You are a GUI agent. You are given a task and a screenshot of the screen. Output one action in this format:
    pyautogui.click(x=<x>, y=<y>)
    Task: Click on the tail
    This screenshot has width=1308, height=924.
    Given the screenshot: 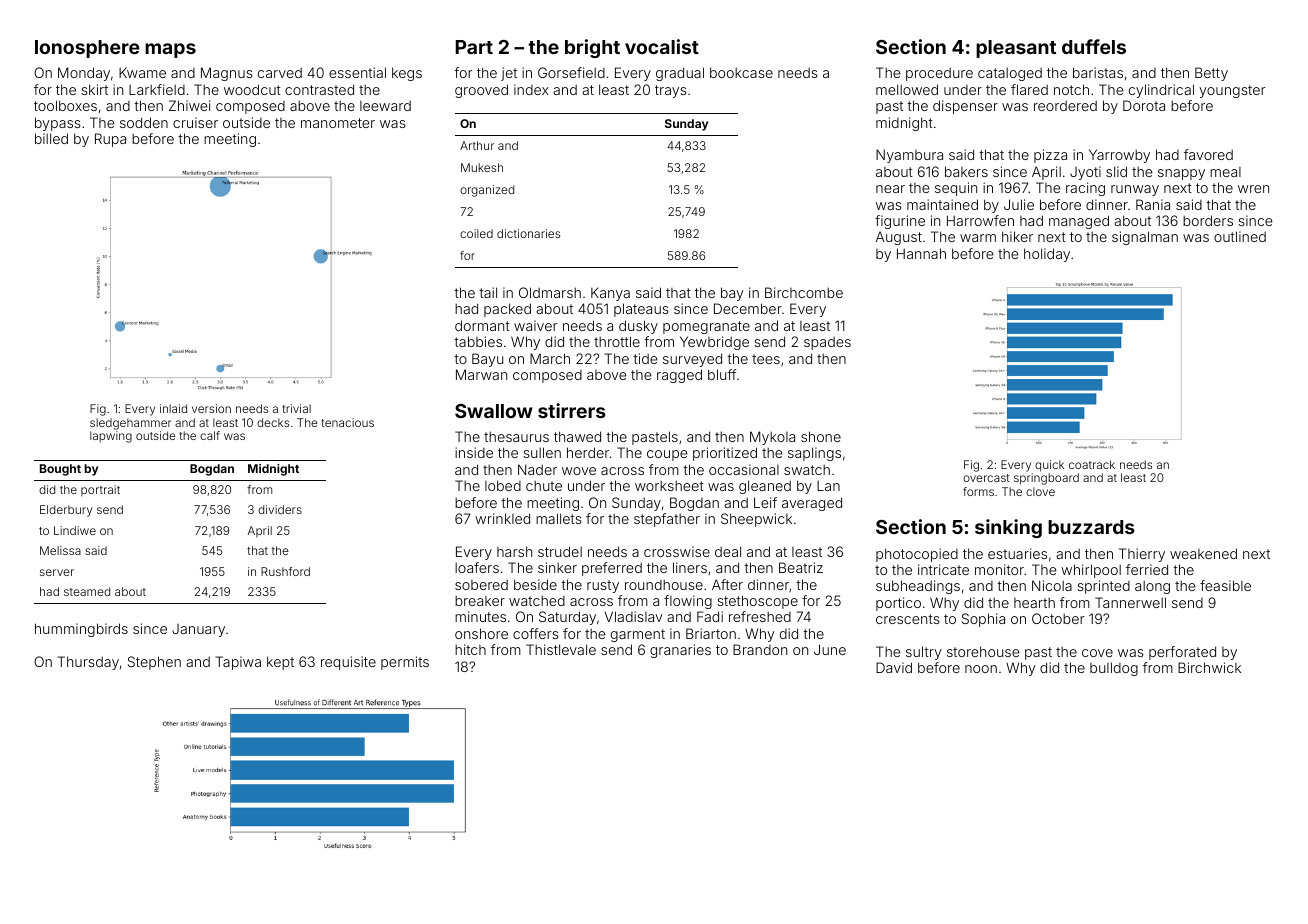 What is the action you would take?
    pyautogui.click(x=488, y=292)
